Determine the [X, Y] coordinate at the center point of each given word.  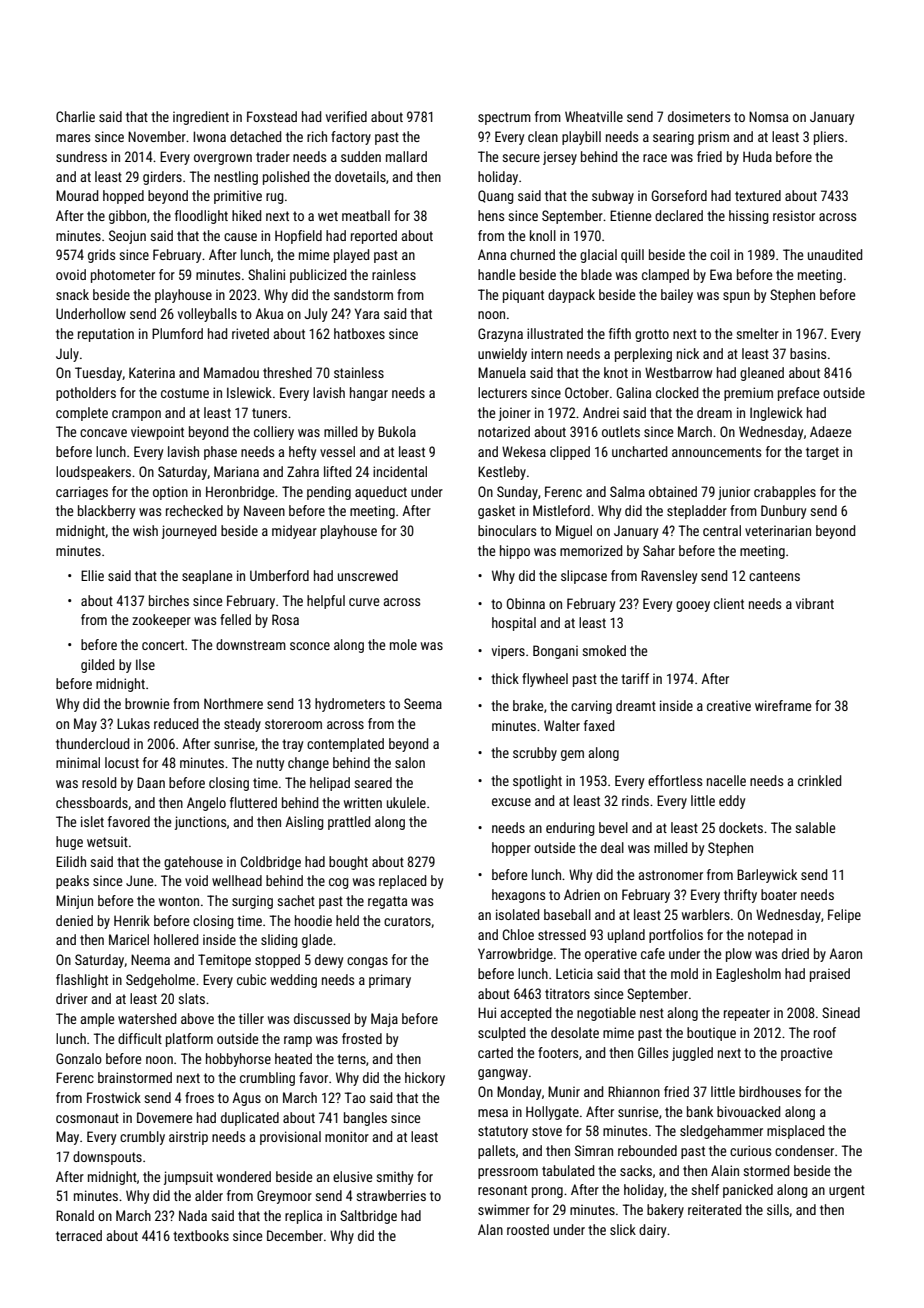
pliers [829, 138]
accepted [525, 1014]
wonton [179, 901]
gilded [97, 666]
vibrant [815, 603]
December [295, 1235]
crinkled [819, 780]
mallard [406, 156]
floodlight [201, 217]
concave [103, 433]
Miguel [574, 532]
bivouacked [748, 1111]
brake [528, 705]
